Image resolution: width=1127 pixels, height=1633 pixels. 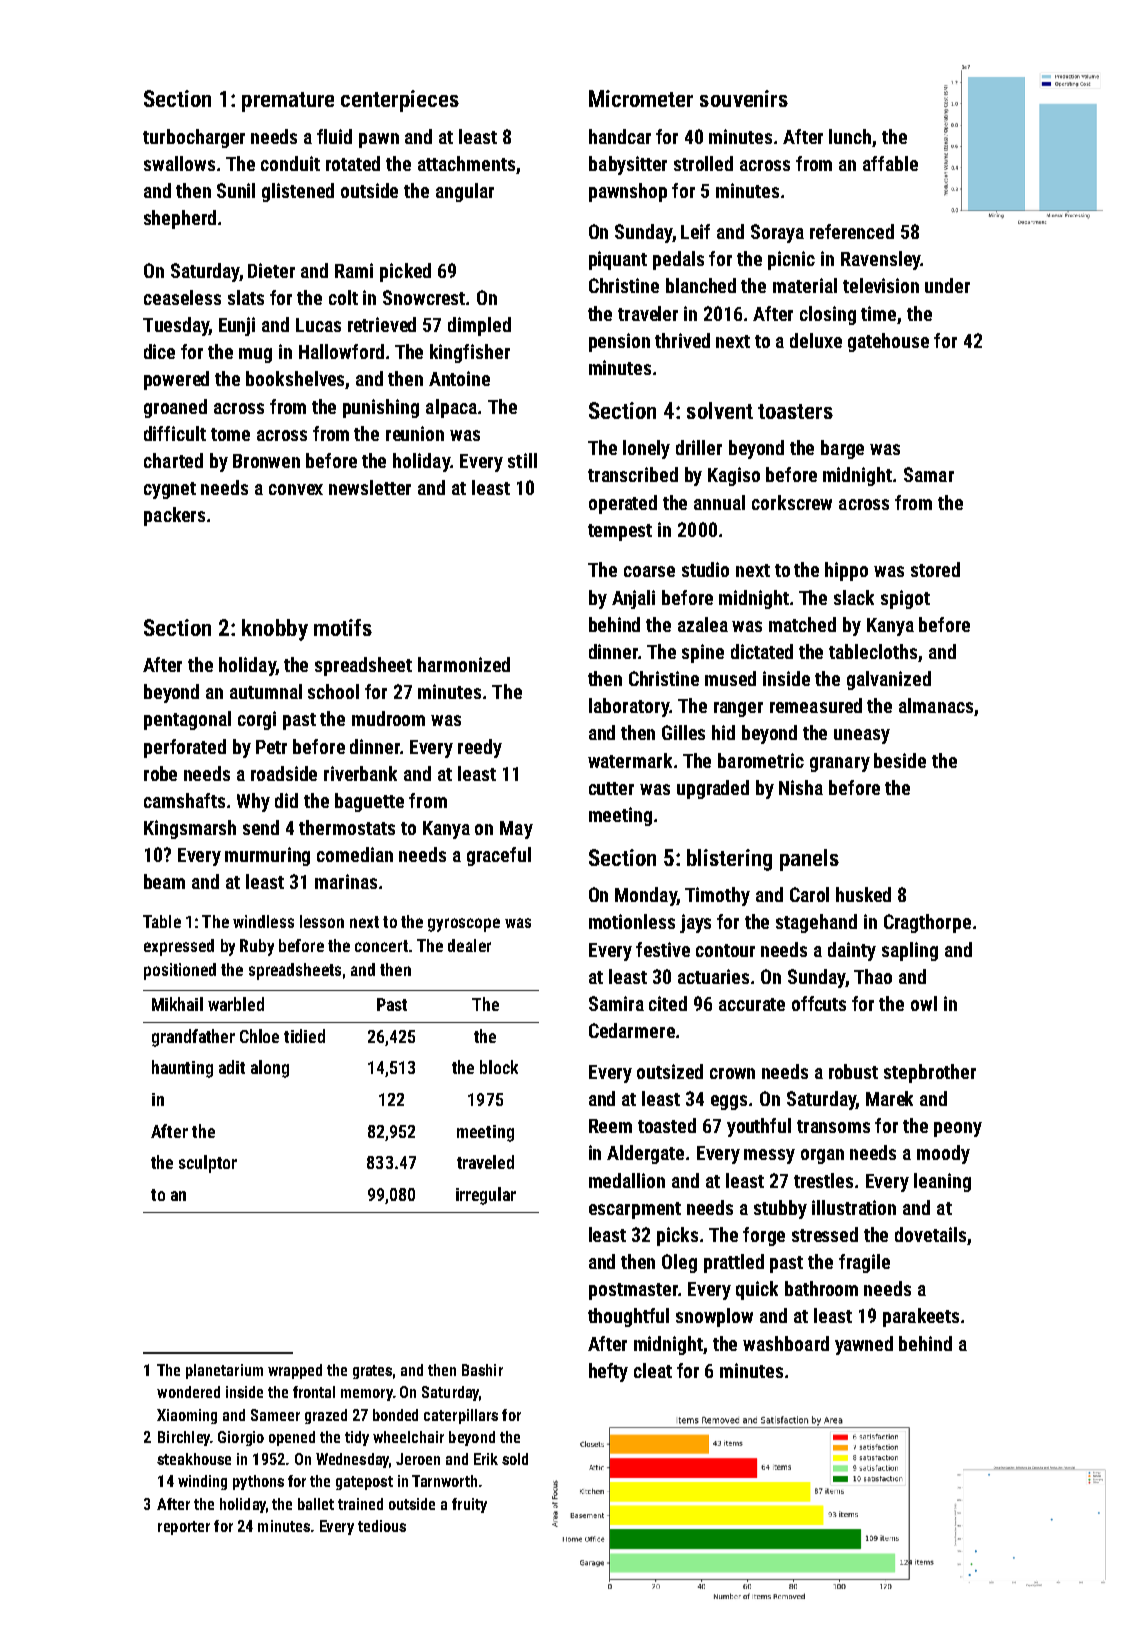 What do you see at coordinates (703, 163) in the image?
I see `strolled` at bounding box center [703, 163].
